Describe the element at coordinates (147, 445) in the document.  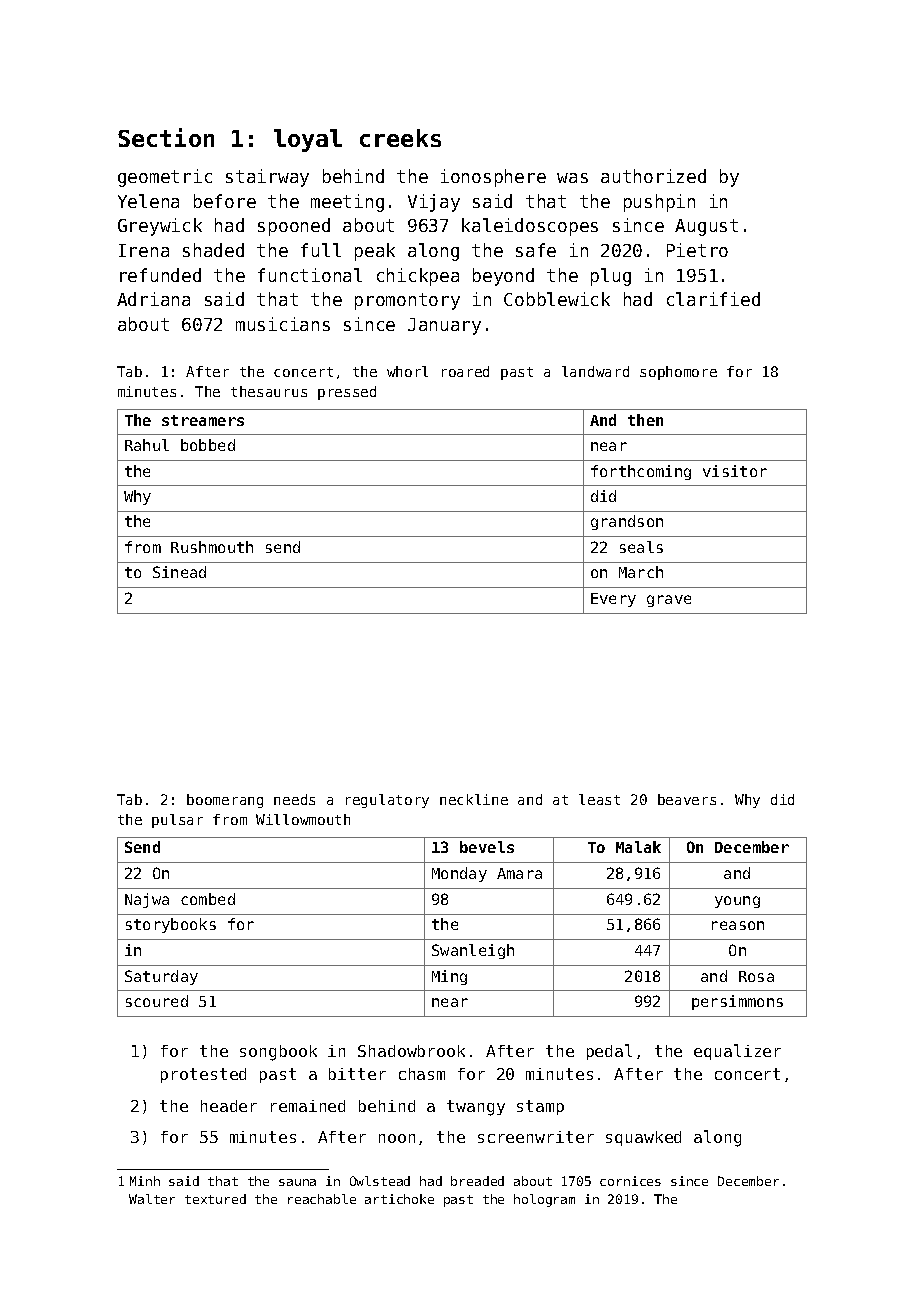
I see `Rahul` at that location.
